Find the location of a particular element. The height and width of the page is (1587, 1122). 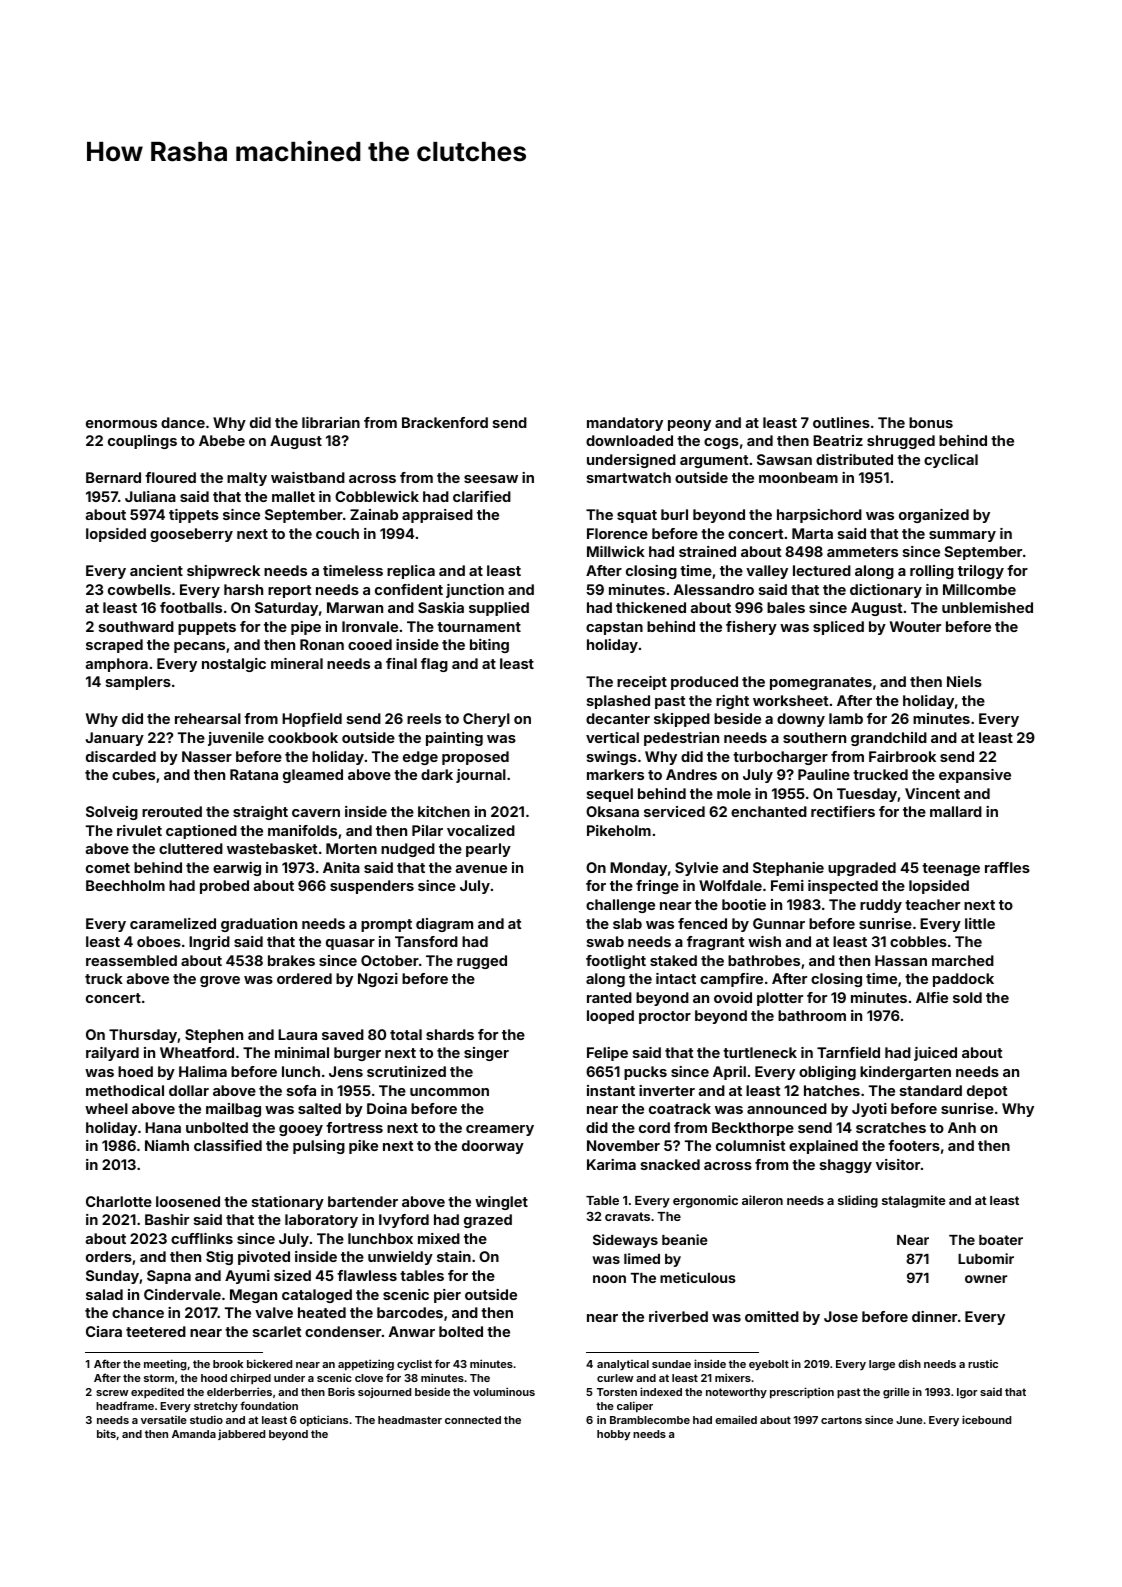

bales is located at coordinates (786, 607).
